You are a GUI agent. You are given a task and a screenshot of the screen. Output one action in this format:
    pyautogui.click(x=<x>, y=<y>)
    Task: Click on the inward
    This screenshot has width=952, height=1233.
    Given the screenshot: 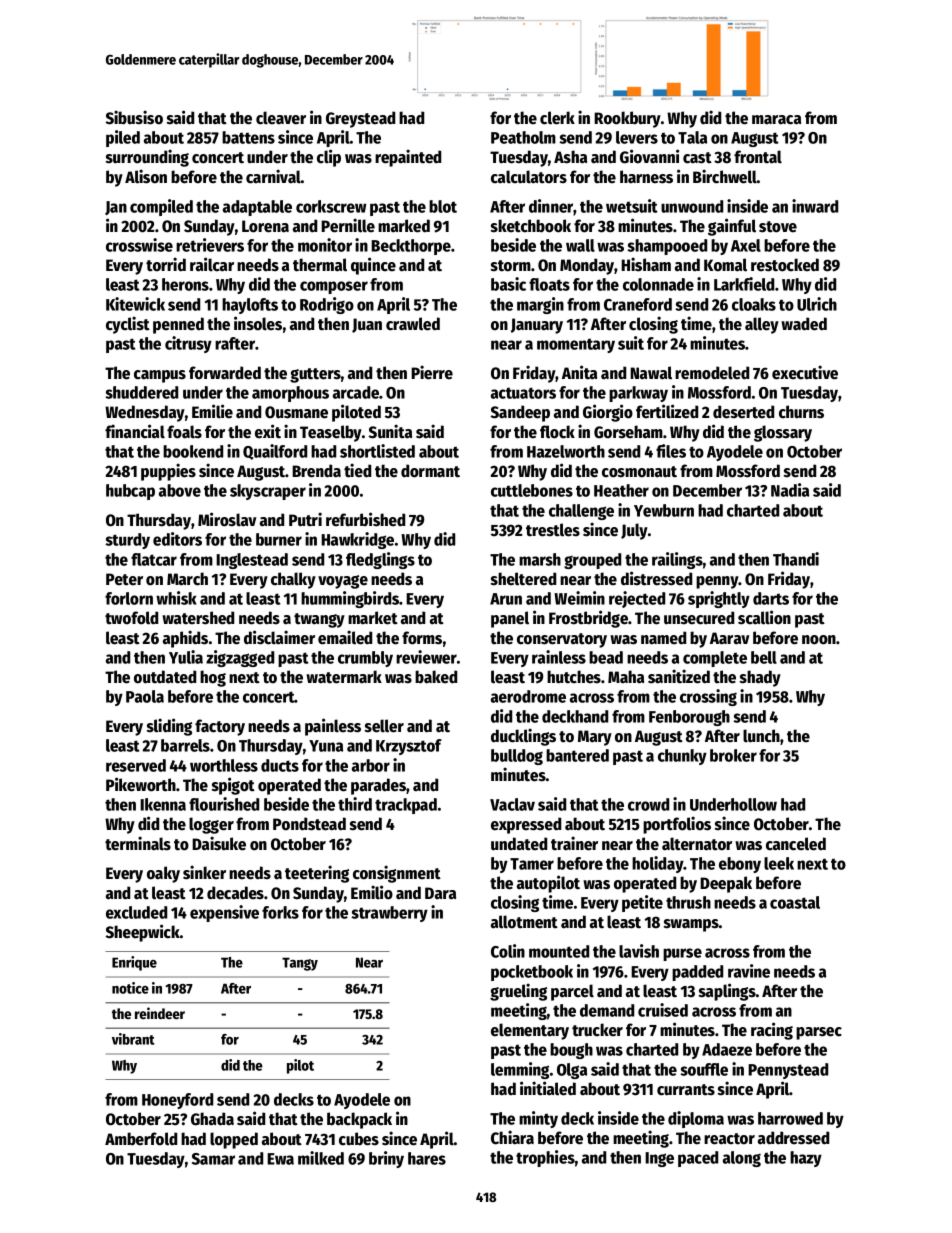 What is the action you would take?
    pyautogui.click(x=815, y=206)
